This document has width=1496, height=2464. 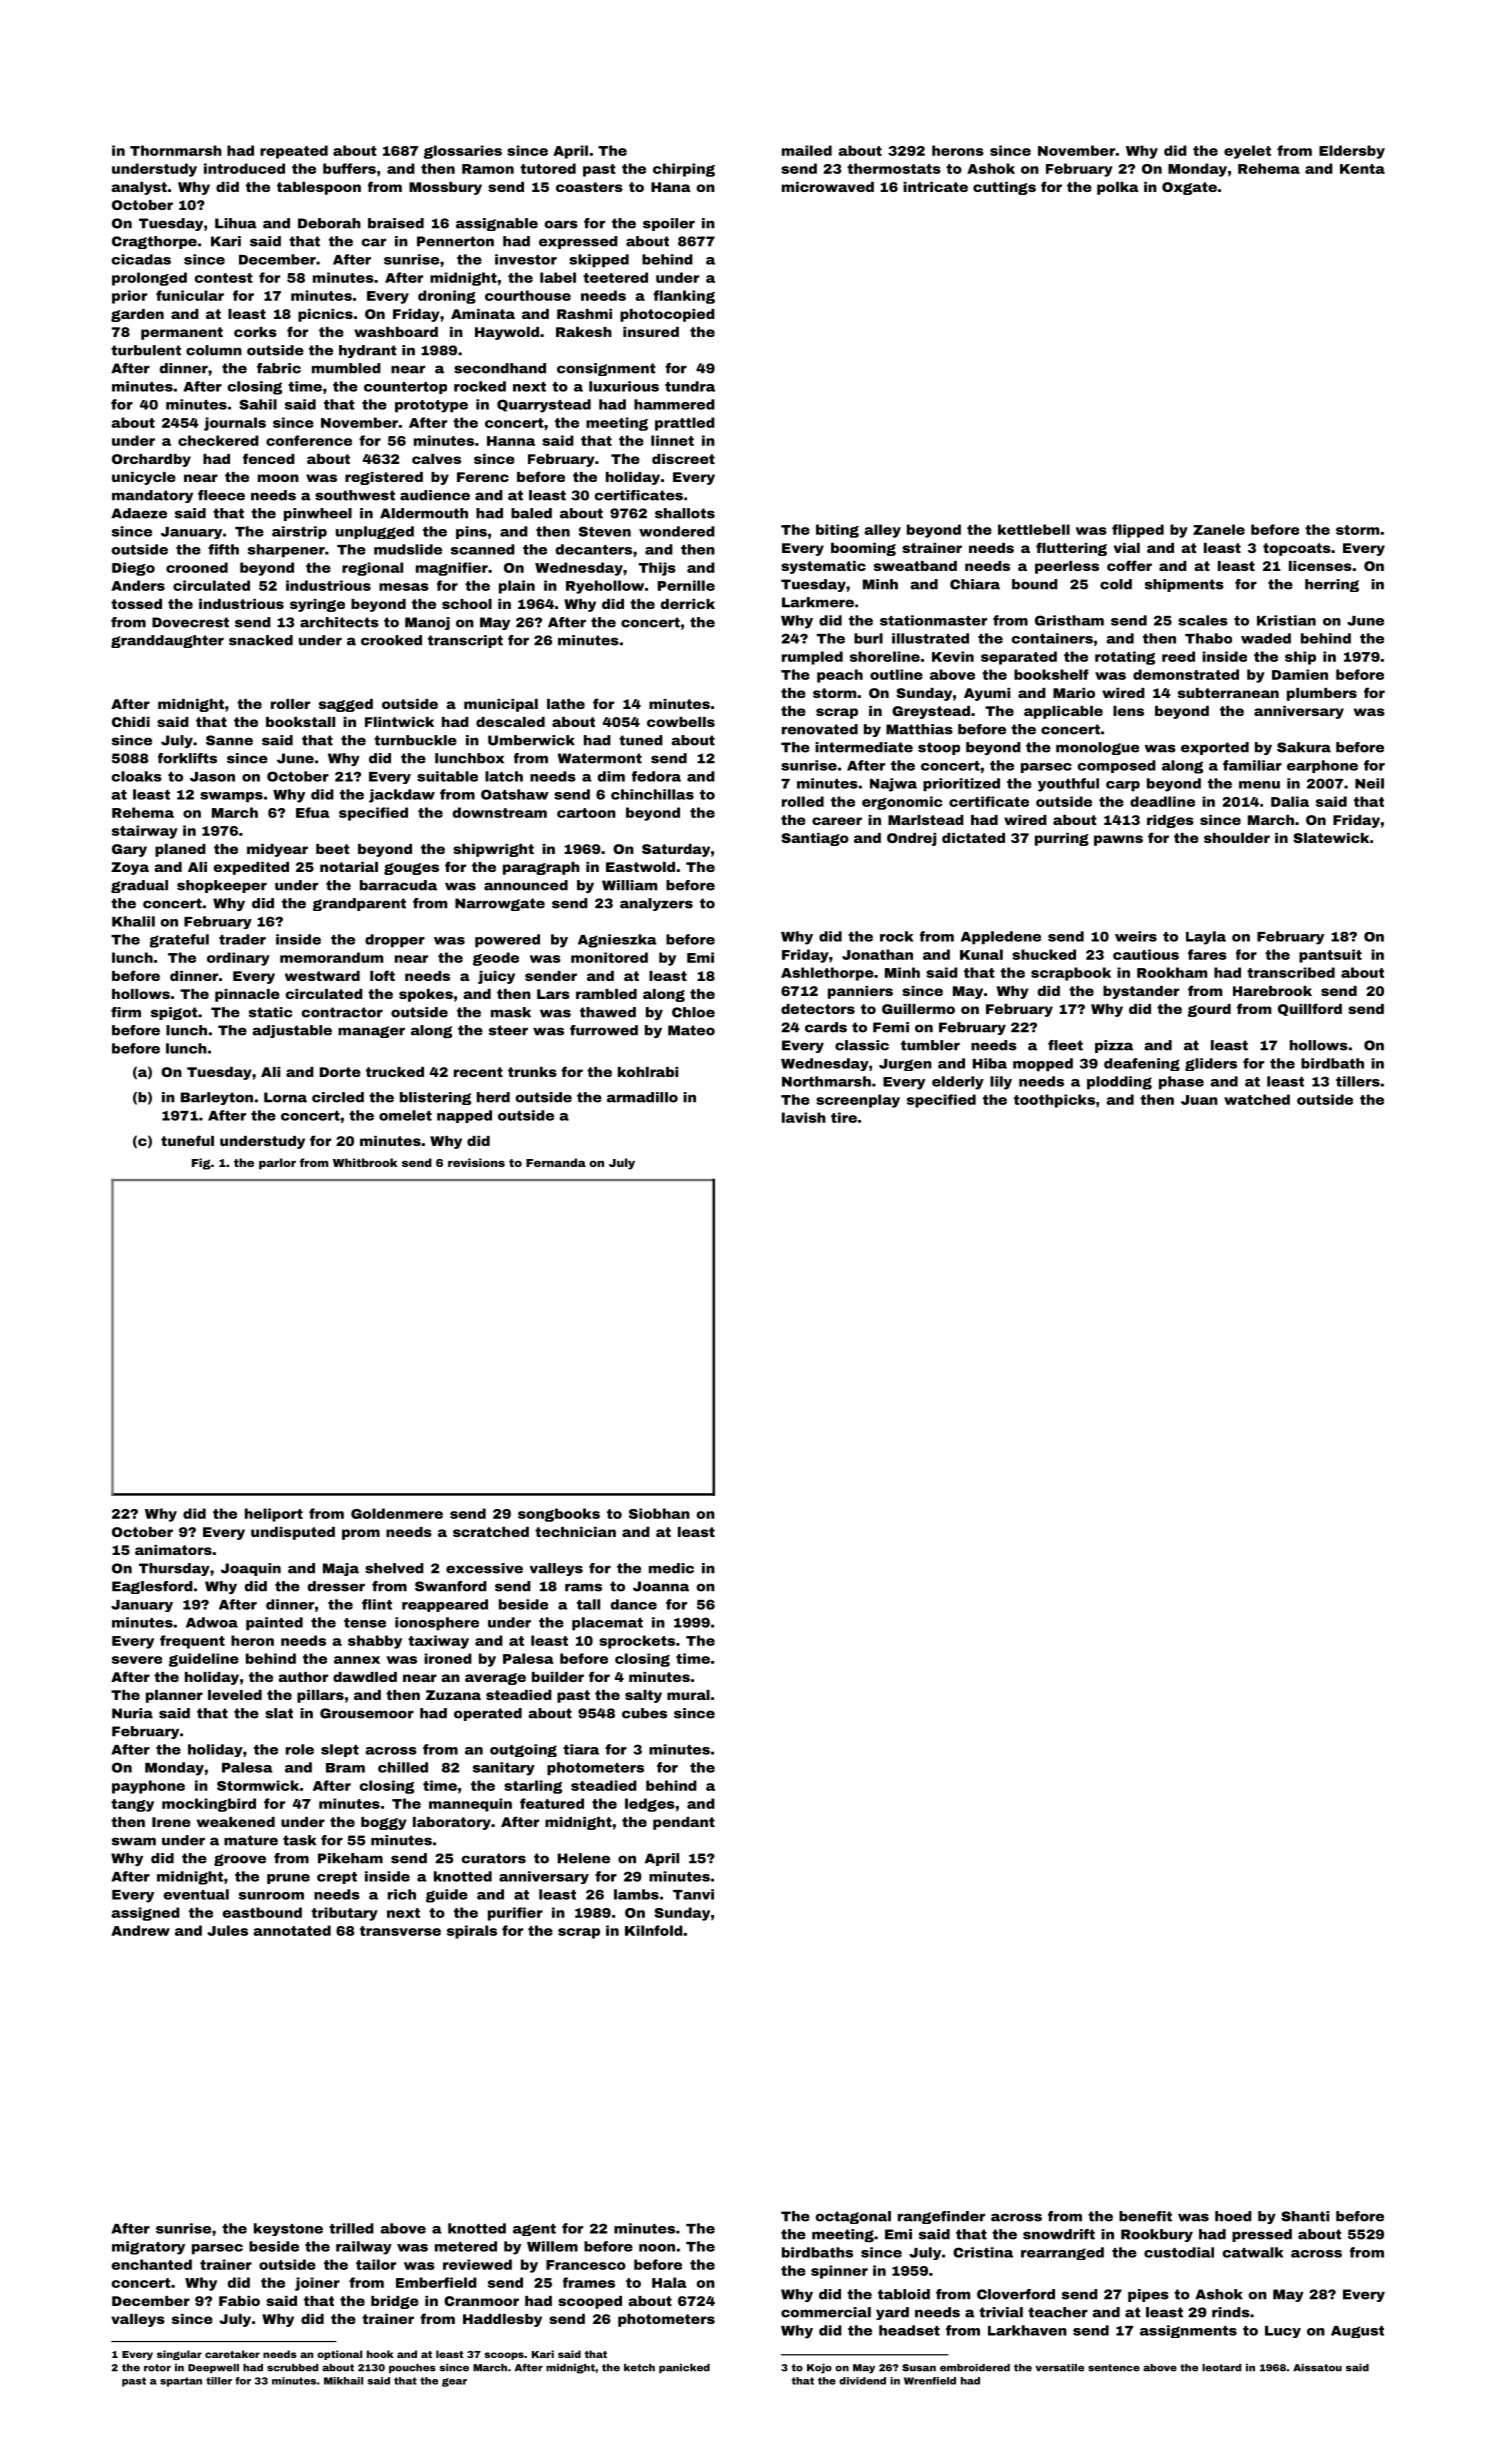 What do you see at coordinates (684, 1823) in the document?
I see `pendant` at bounding box center [684, 1823].
